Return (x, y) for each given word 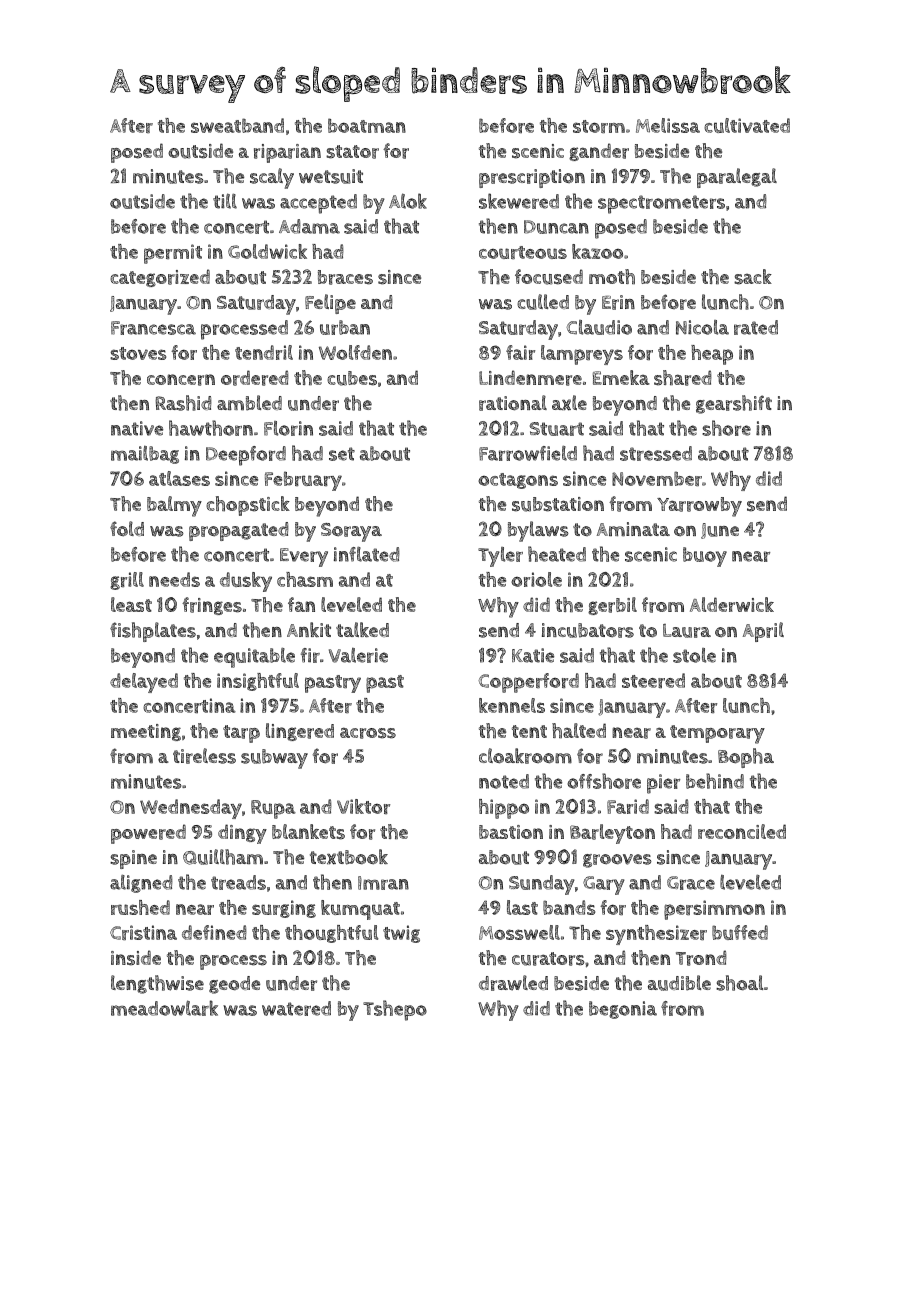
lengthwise (157, 984)
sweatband (237, 125)
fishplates (153, 632)
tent (529, 731)
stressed (656, 453)
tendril (264, 352)
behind (715, 781)
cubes (352, 378)
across (368, 733)
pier (663, 784)
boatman (367, 125)
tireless (204, 756)
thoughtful (331, 934)
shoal (739, 983)
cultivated (747, 125)
